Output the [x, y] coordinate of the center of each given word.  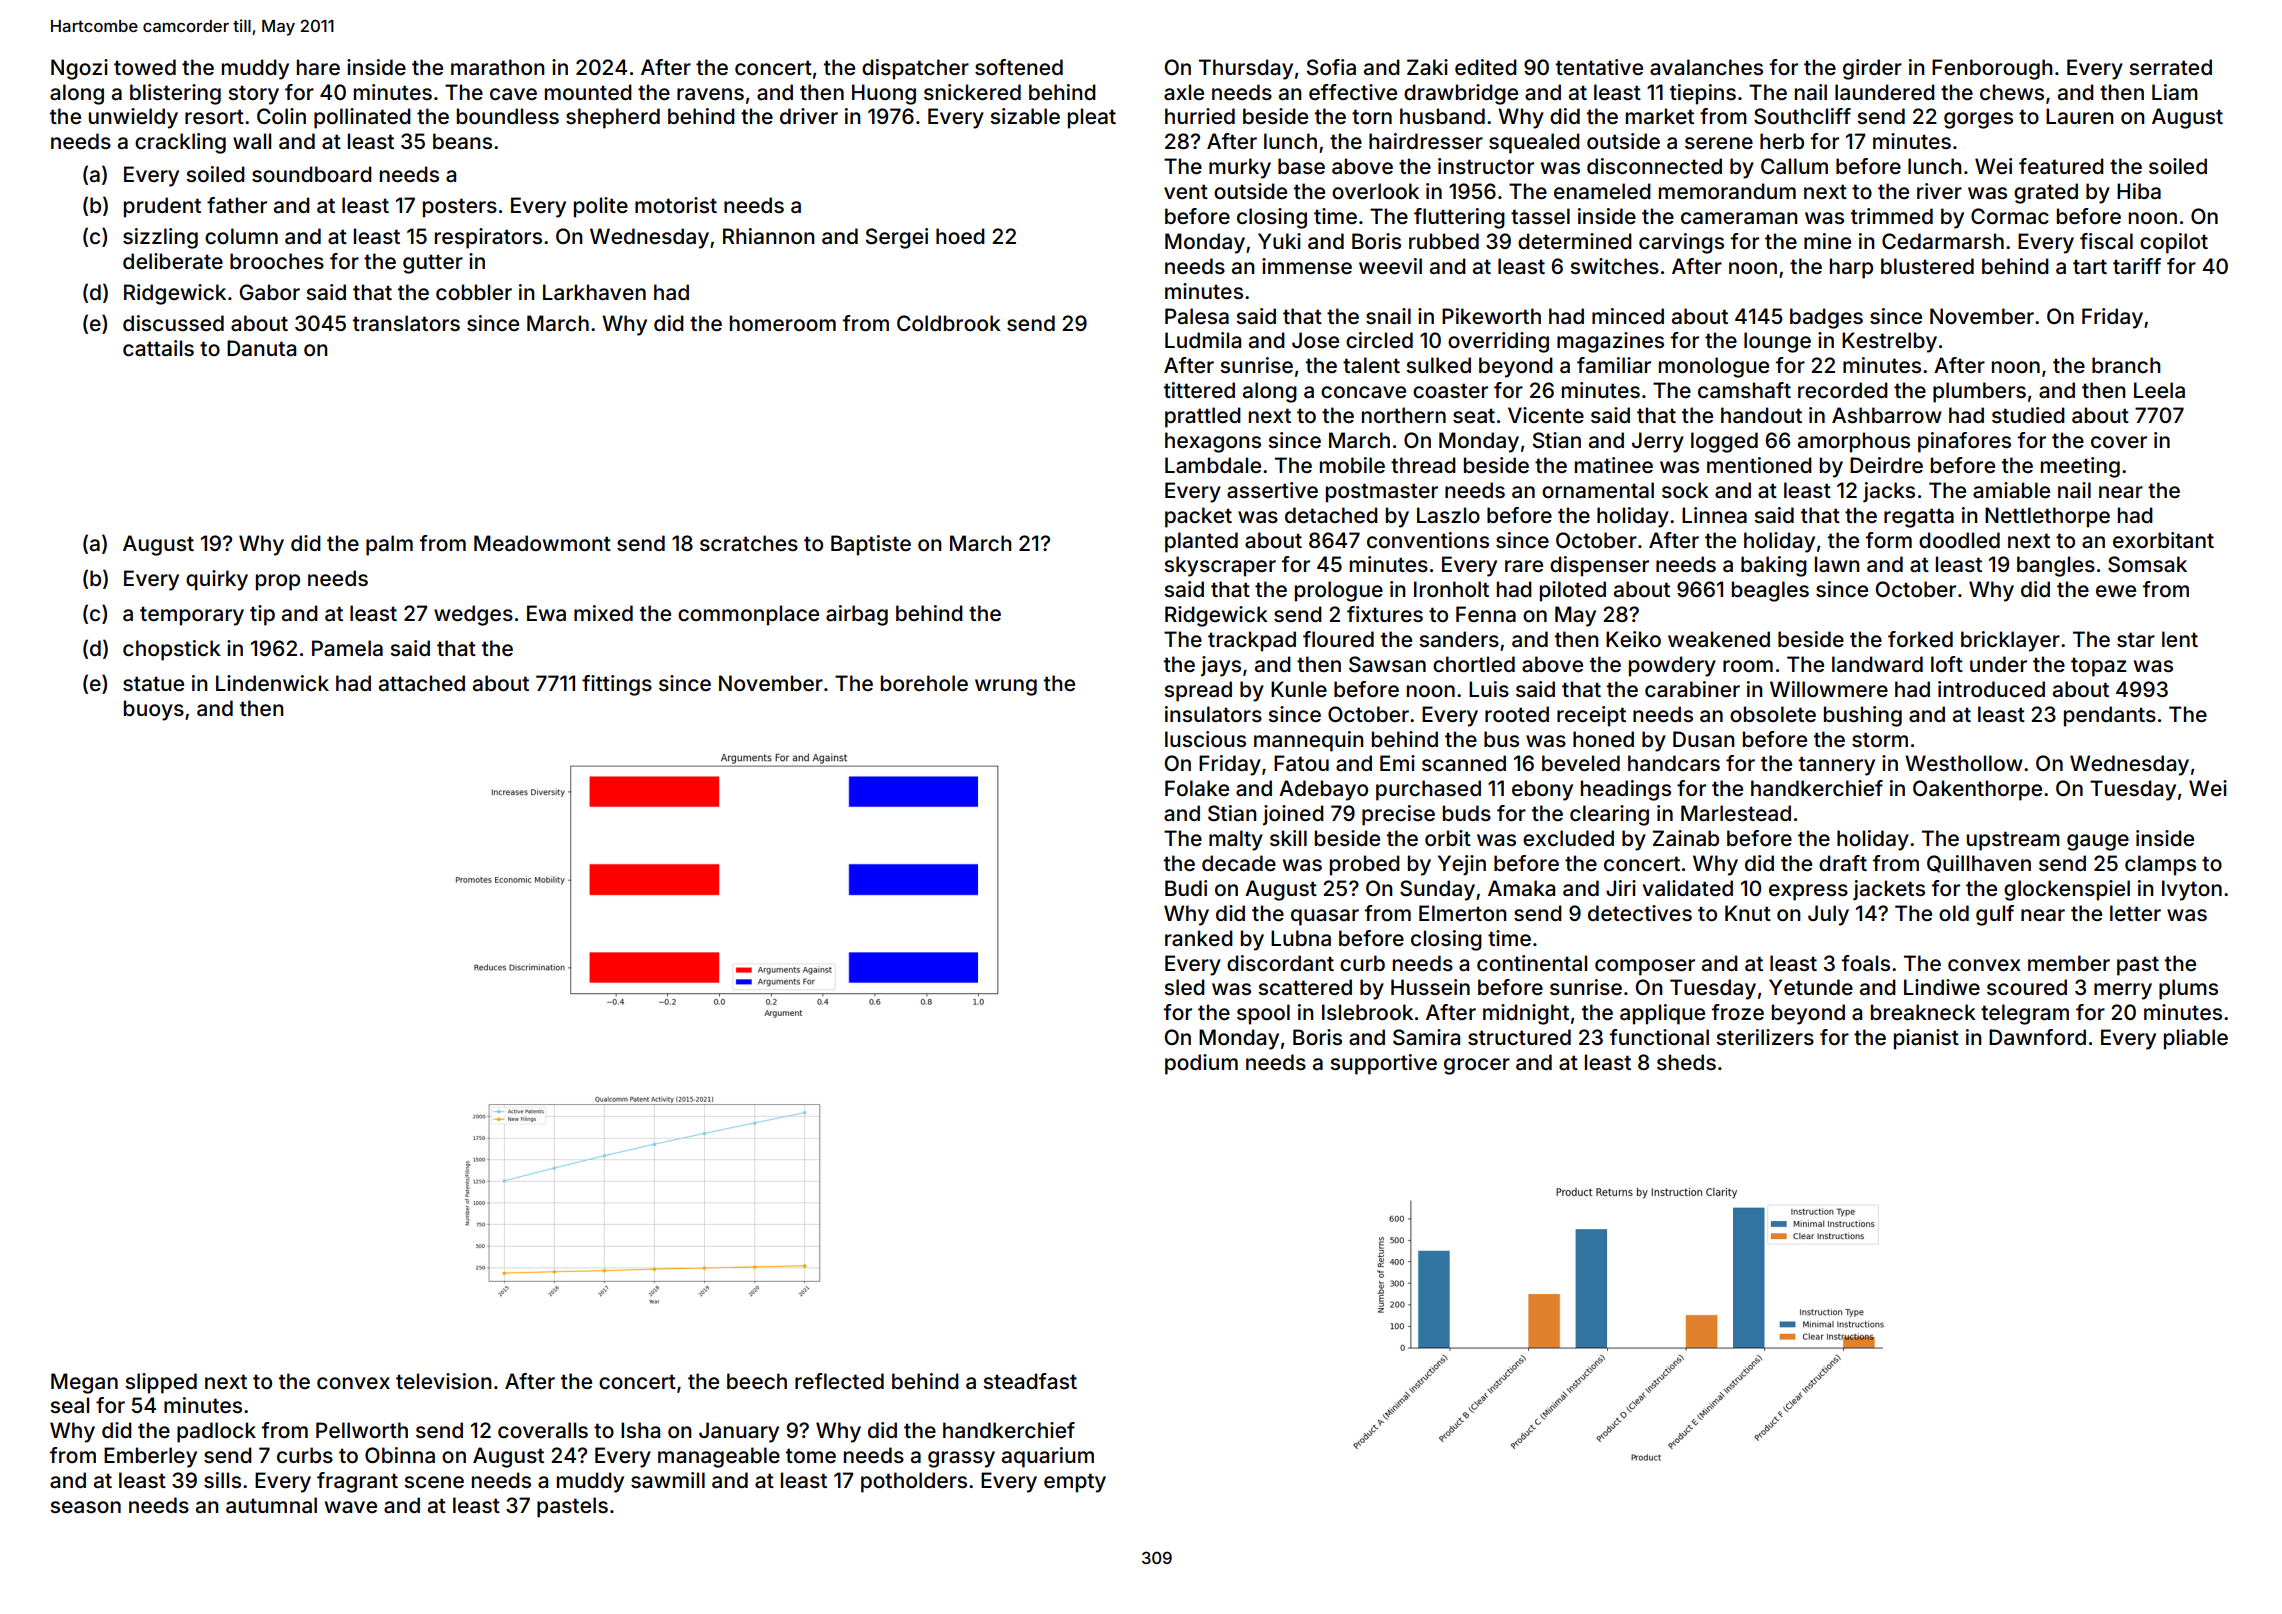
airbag [857, 615]
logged [1724, 442]
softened [1019, 67]
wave [351, 1507]
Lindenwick [272, 683]
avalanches [1706, 67]
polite [601, 207]
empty [1075, 1483]
